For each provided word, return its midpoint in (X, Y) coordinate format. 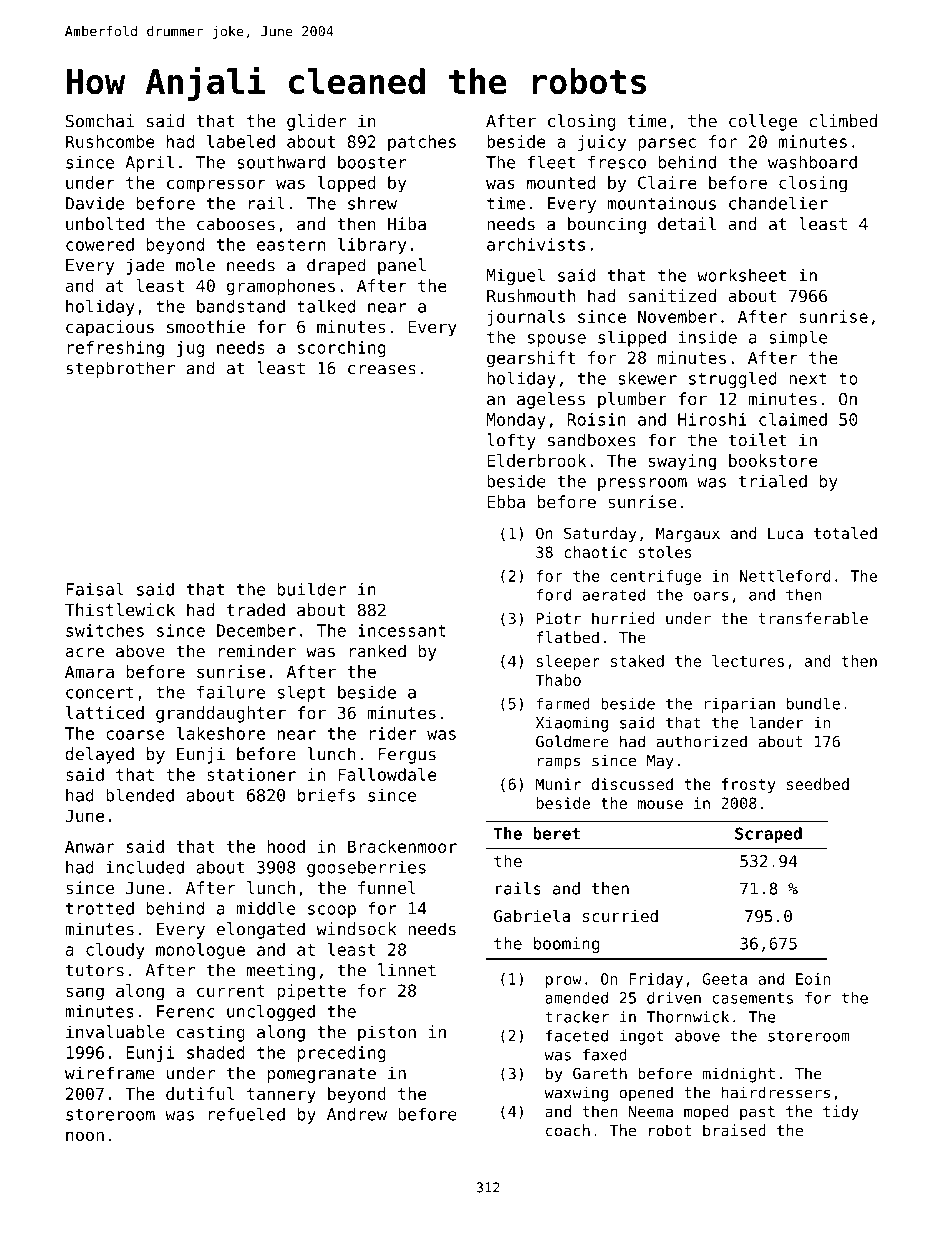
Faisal (95, 589)
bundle (813, 703)
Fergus (407, 756)
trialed (773, 481)
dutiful (200, 1093)
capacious (110, 328)
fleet (551, 162)
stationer (251, 774)
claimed (793, 419)
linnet (407, 970)
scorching (342, 349)
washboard (812, 162)
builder (311, 589)
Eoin (813, 979)
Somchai (100, 121)
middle (266, 908)
